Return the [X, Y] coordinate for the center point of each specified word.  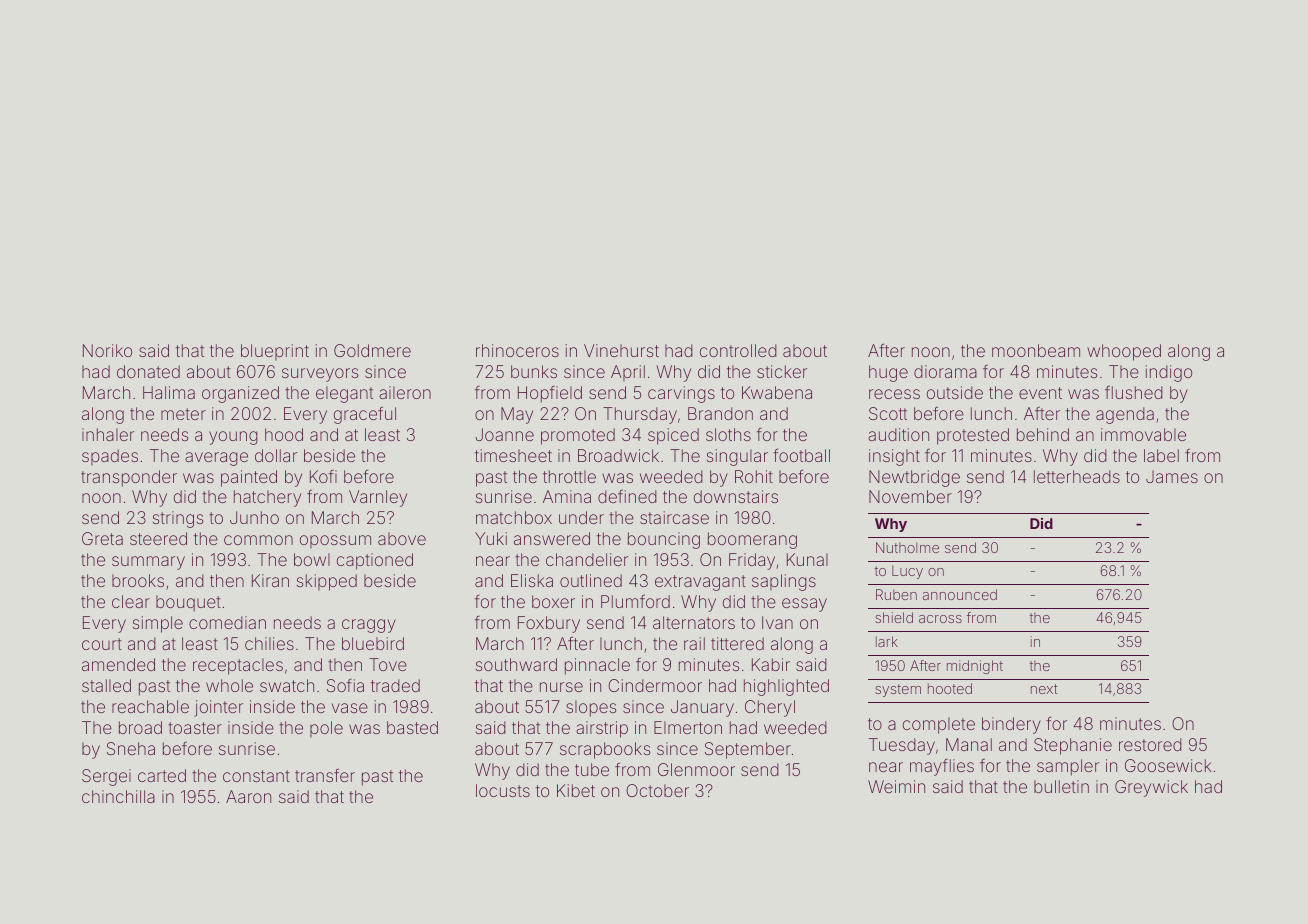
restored [1150, 744]
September [748, 750]
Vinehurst [621, 350]
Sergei [106, 777]
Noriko [107, 350]
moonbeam [1036, 350]
